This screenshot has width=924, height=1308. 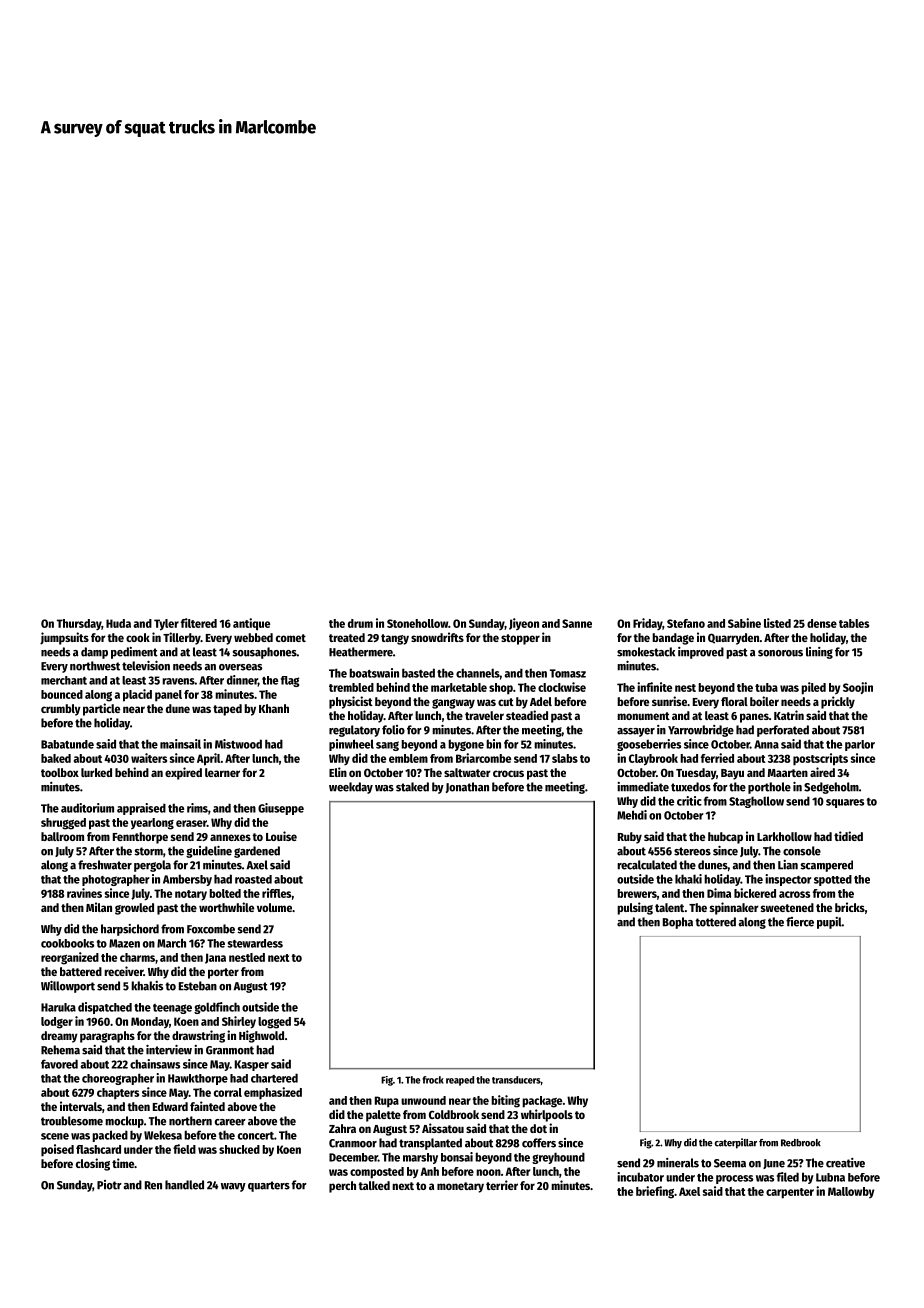 I want to click on Louise, so click(x=281, y=836).
